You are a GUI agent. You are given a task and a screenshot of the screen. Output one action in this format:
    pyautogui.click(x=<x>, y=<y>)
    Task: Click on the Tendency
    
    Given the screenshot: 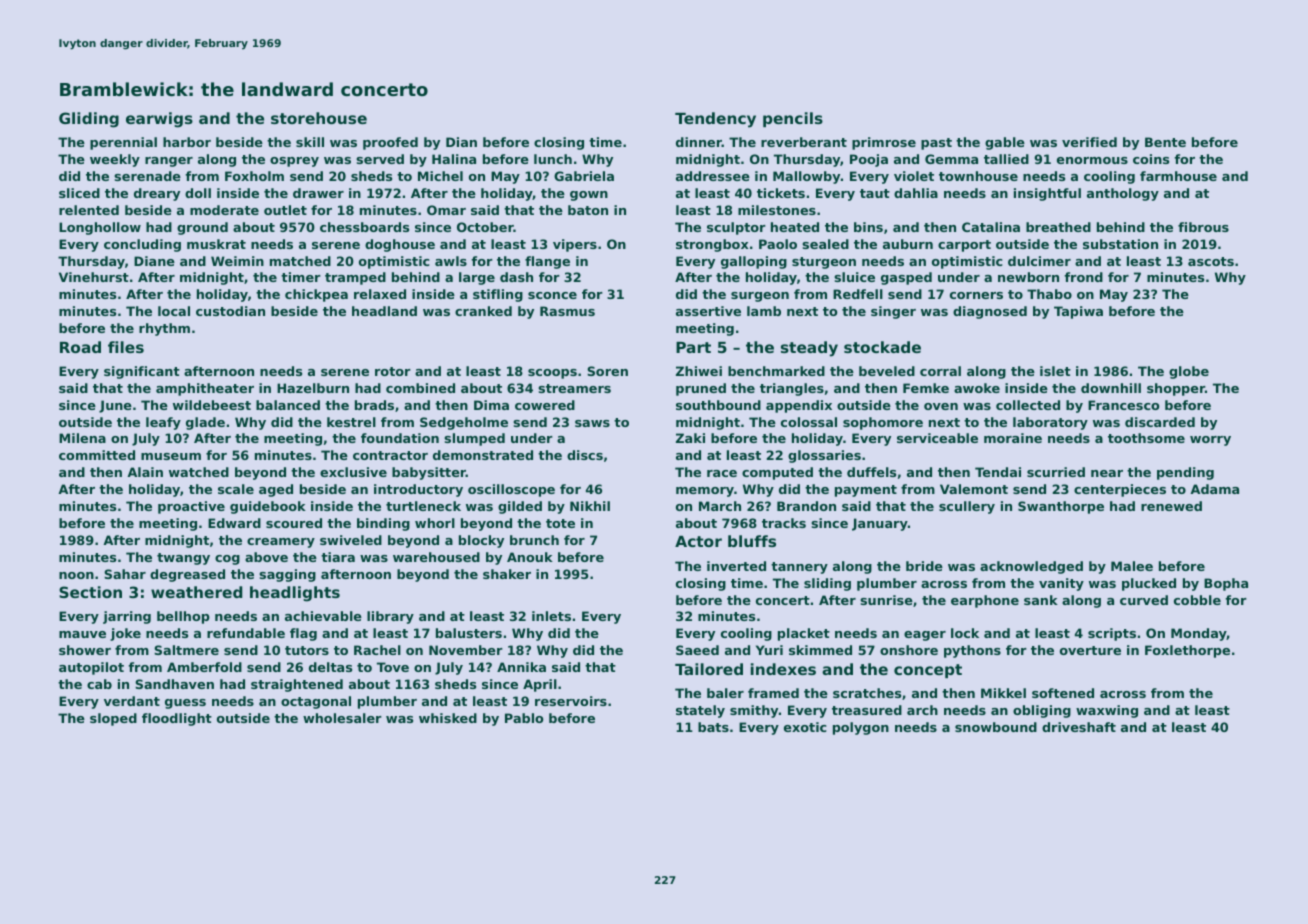 What is the action you would take?
    pyautogui.click(x=715, y=120)
